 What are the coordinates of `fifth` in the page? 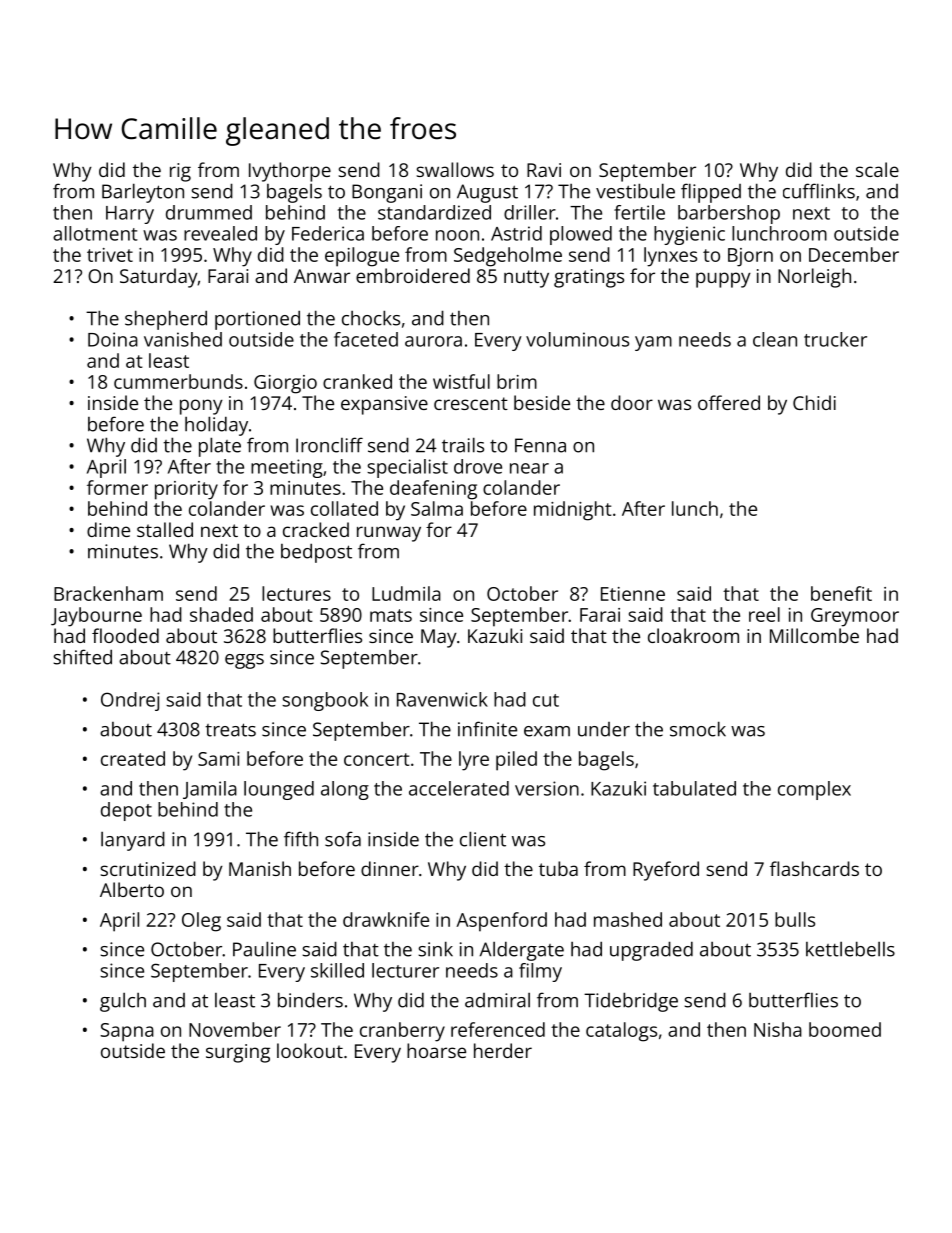 It's located at (301, 839).
